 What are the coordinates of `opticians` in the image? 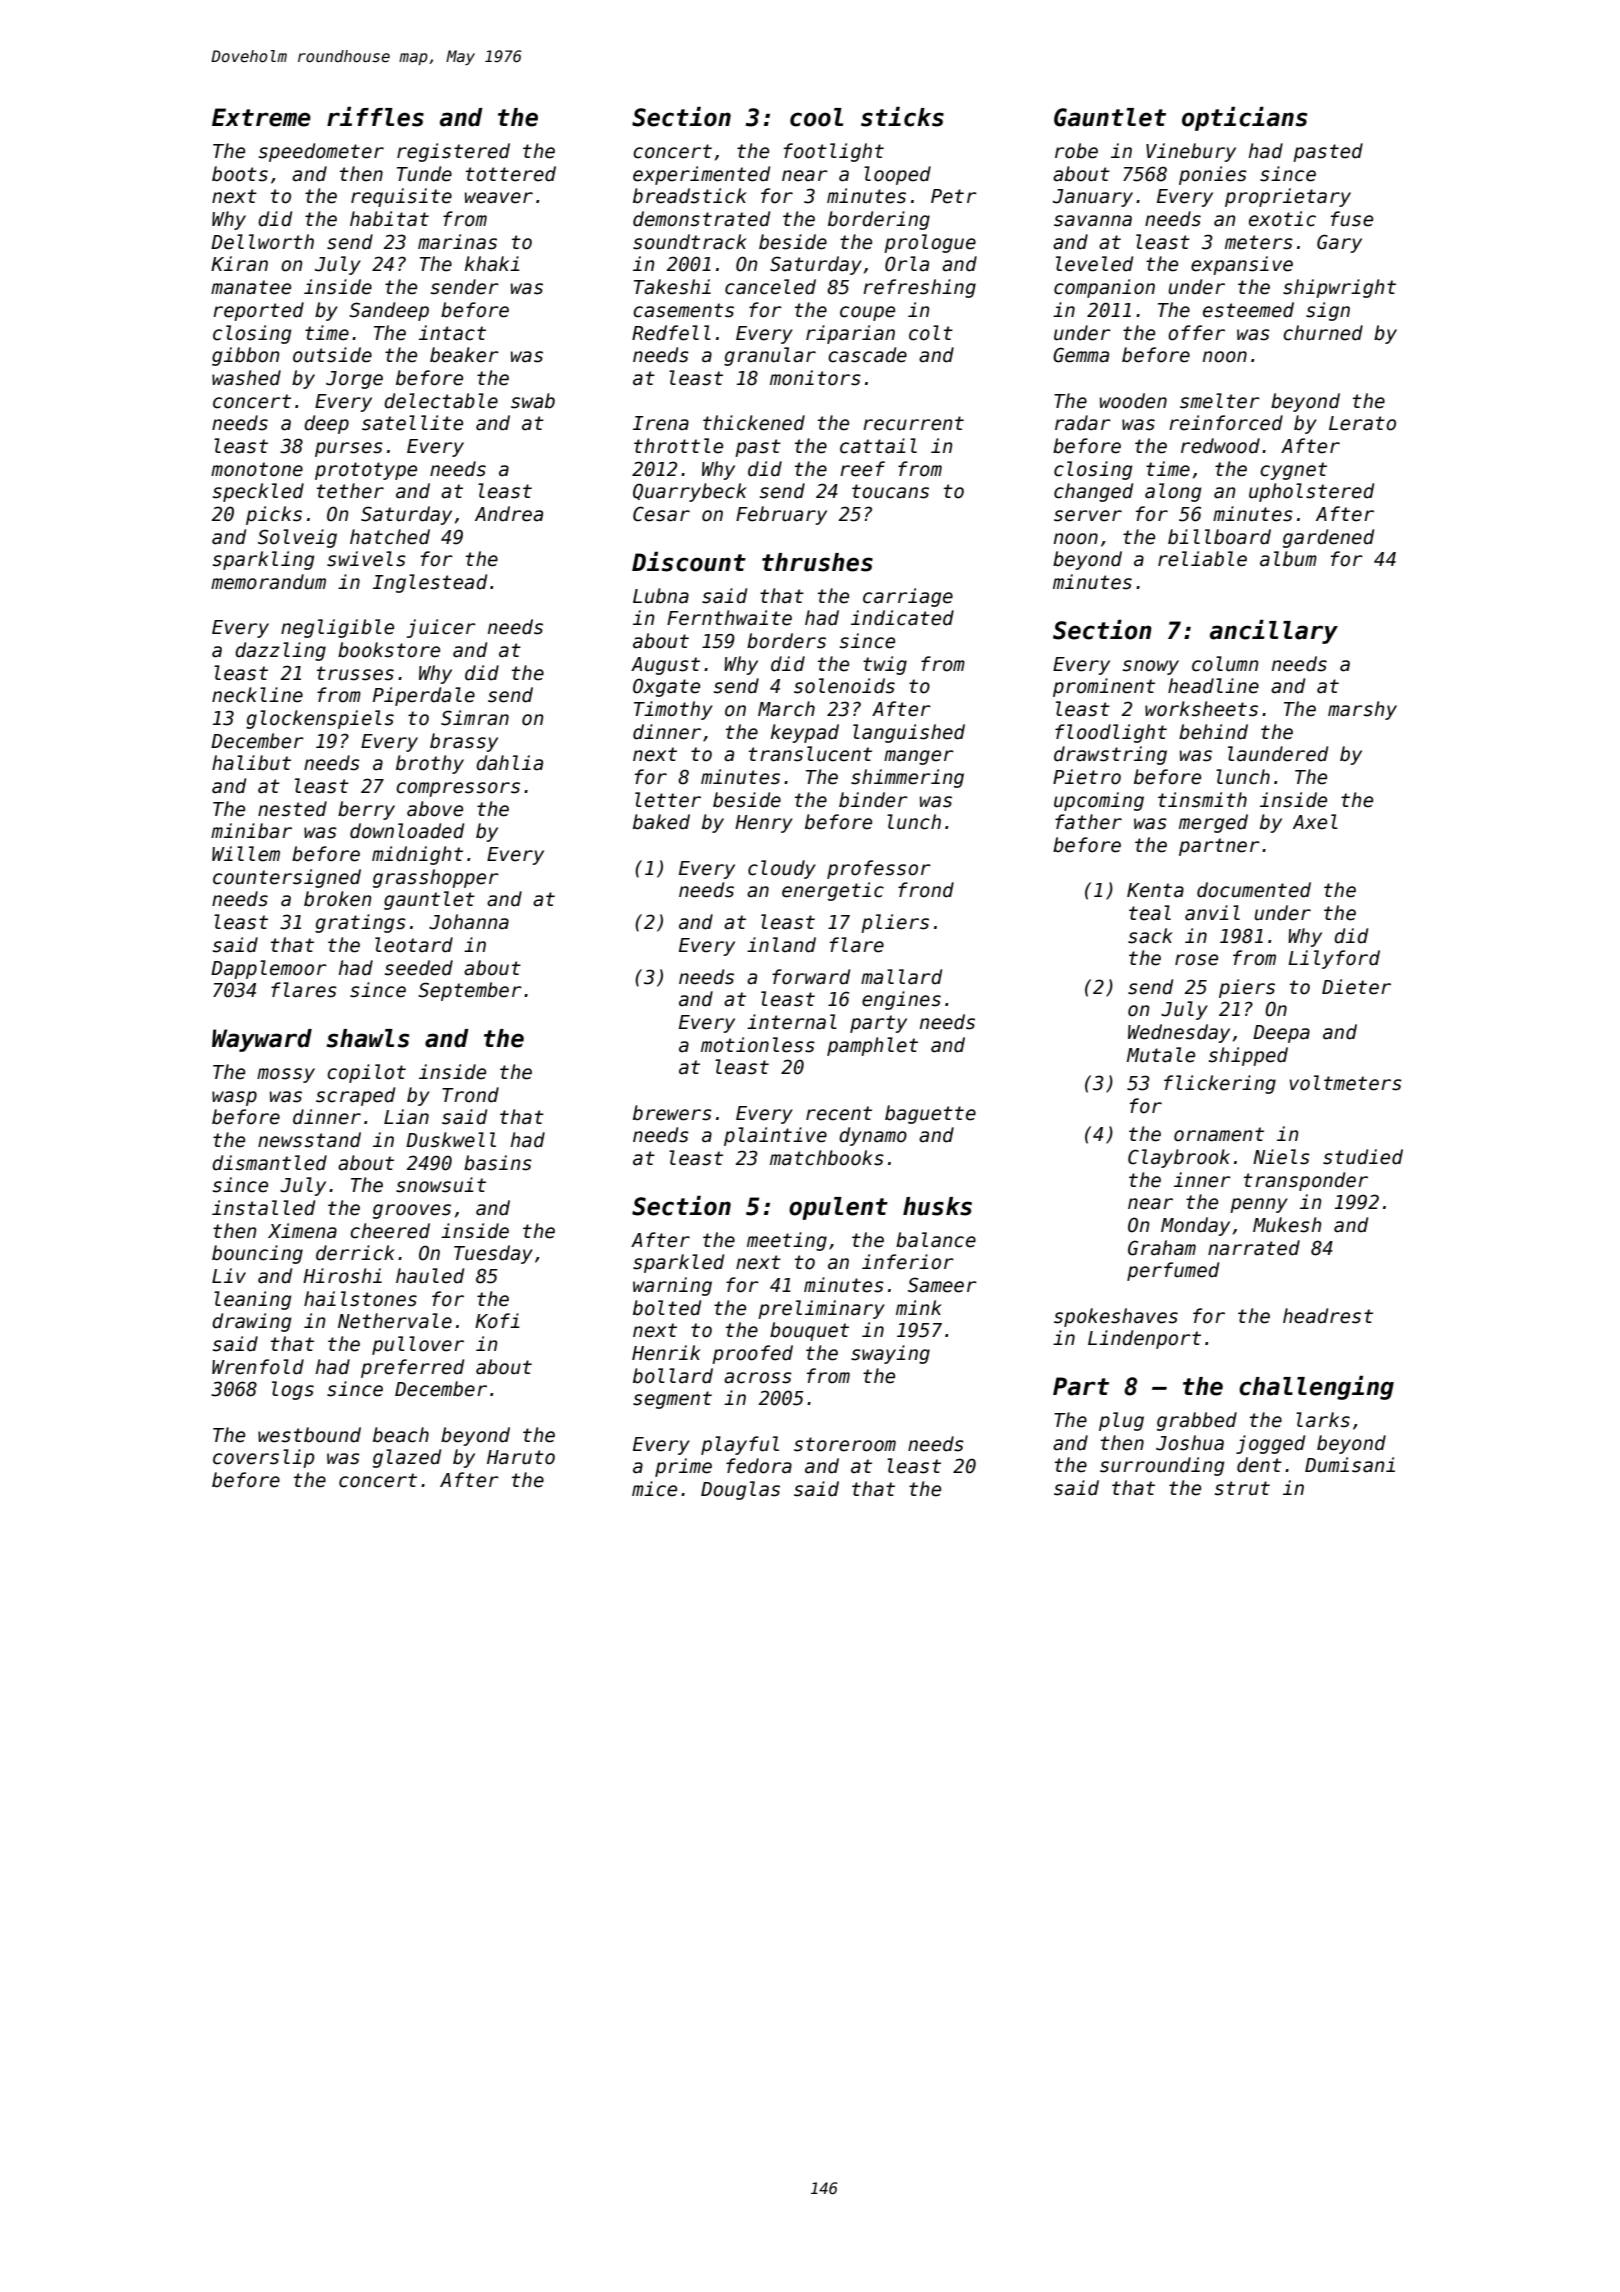 It's located at (1244, 119).
